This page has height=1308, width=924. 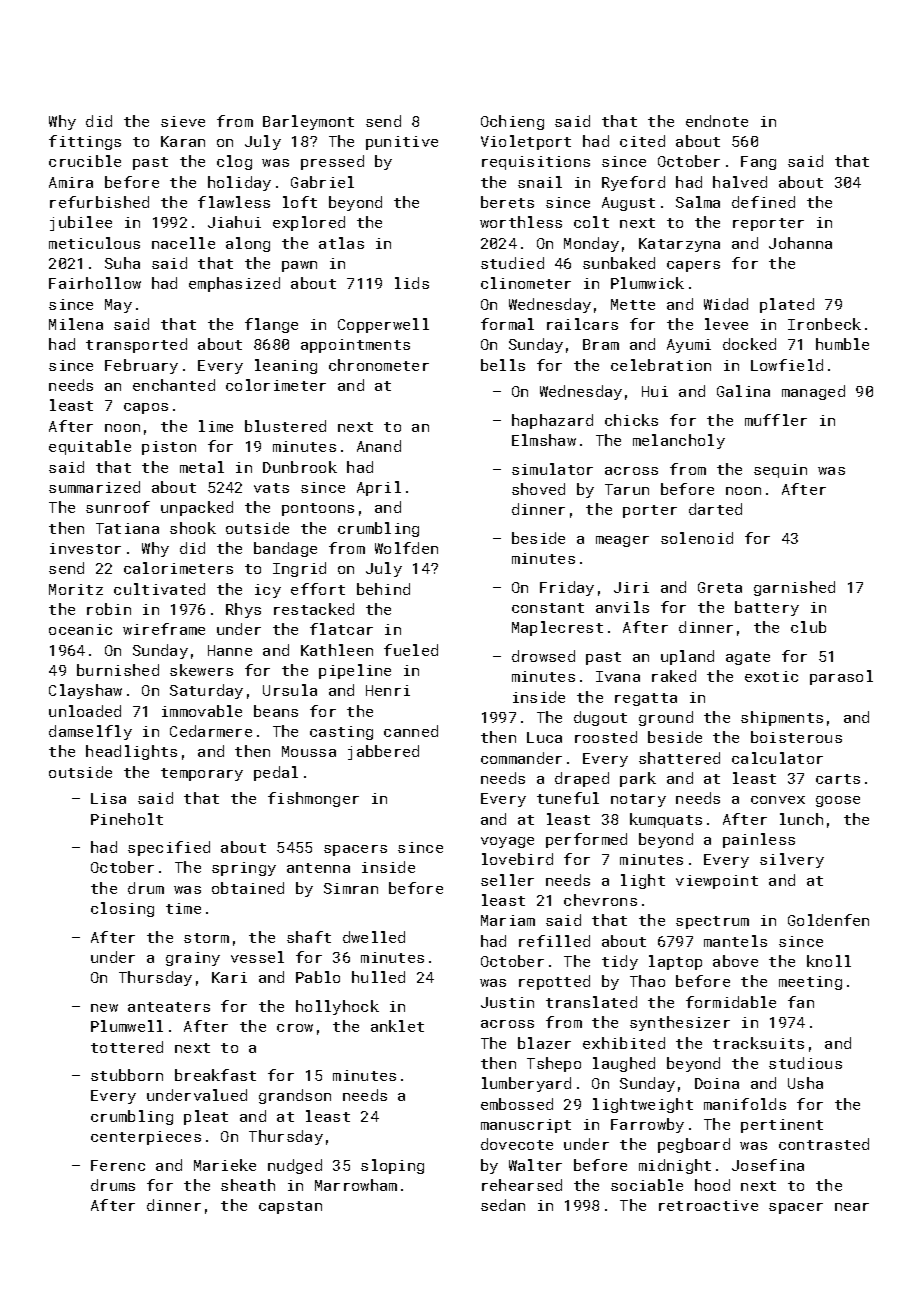 I want to click on immovable, so click(x=202, y=711).
